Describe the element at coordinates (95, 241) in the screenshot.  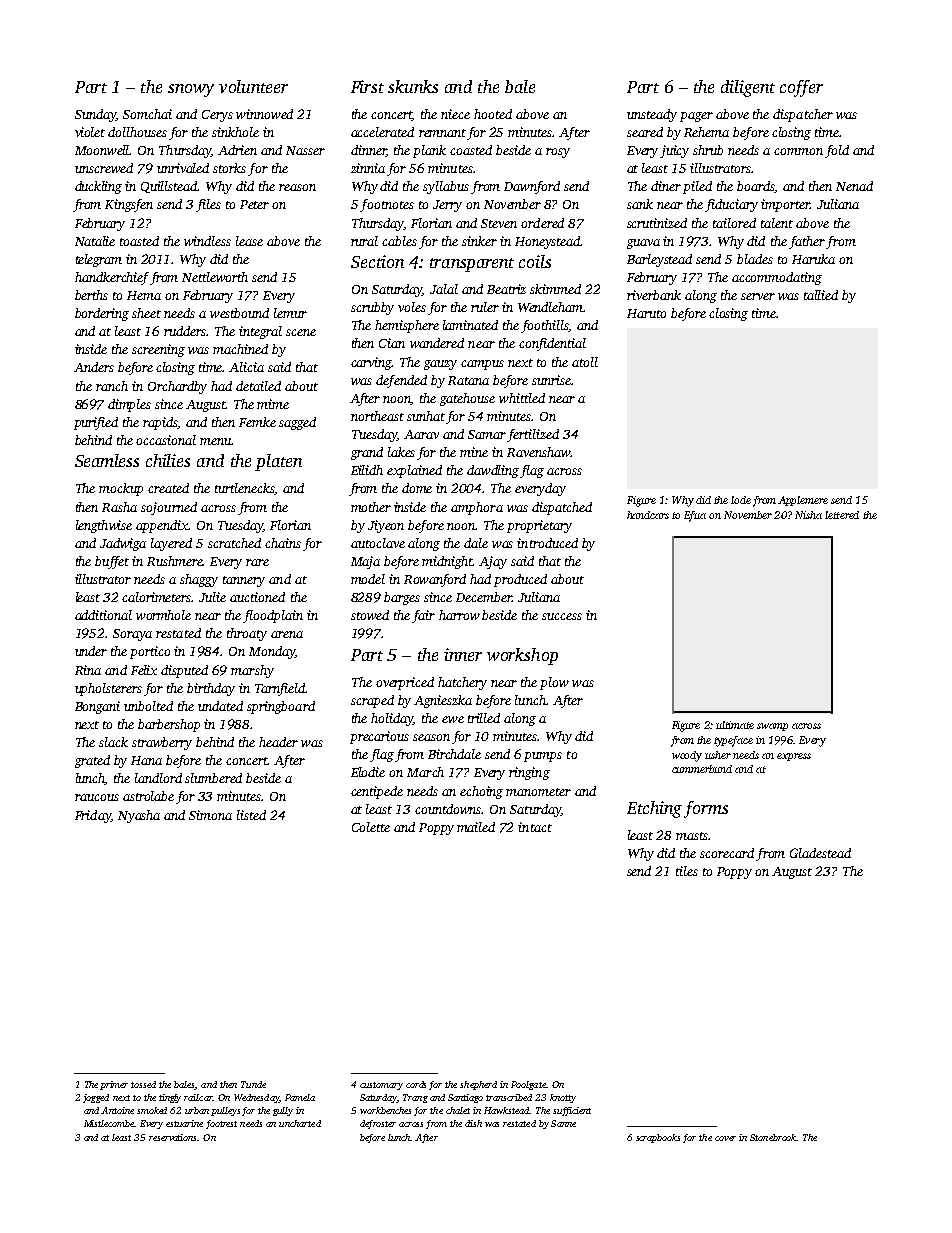
I see `Natalie` at that location.
